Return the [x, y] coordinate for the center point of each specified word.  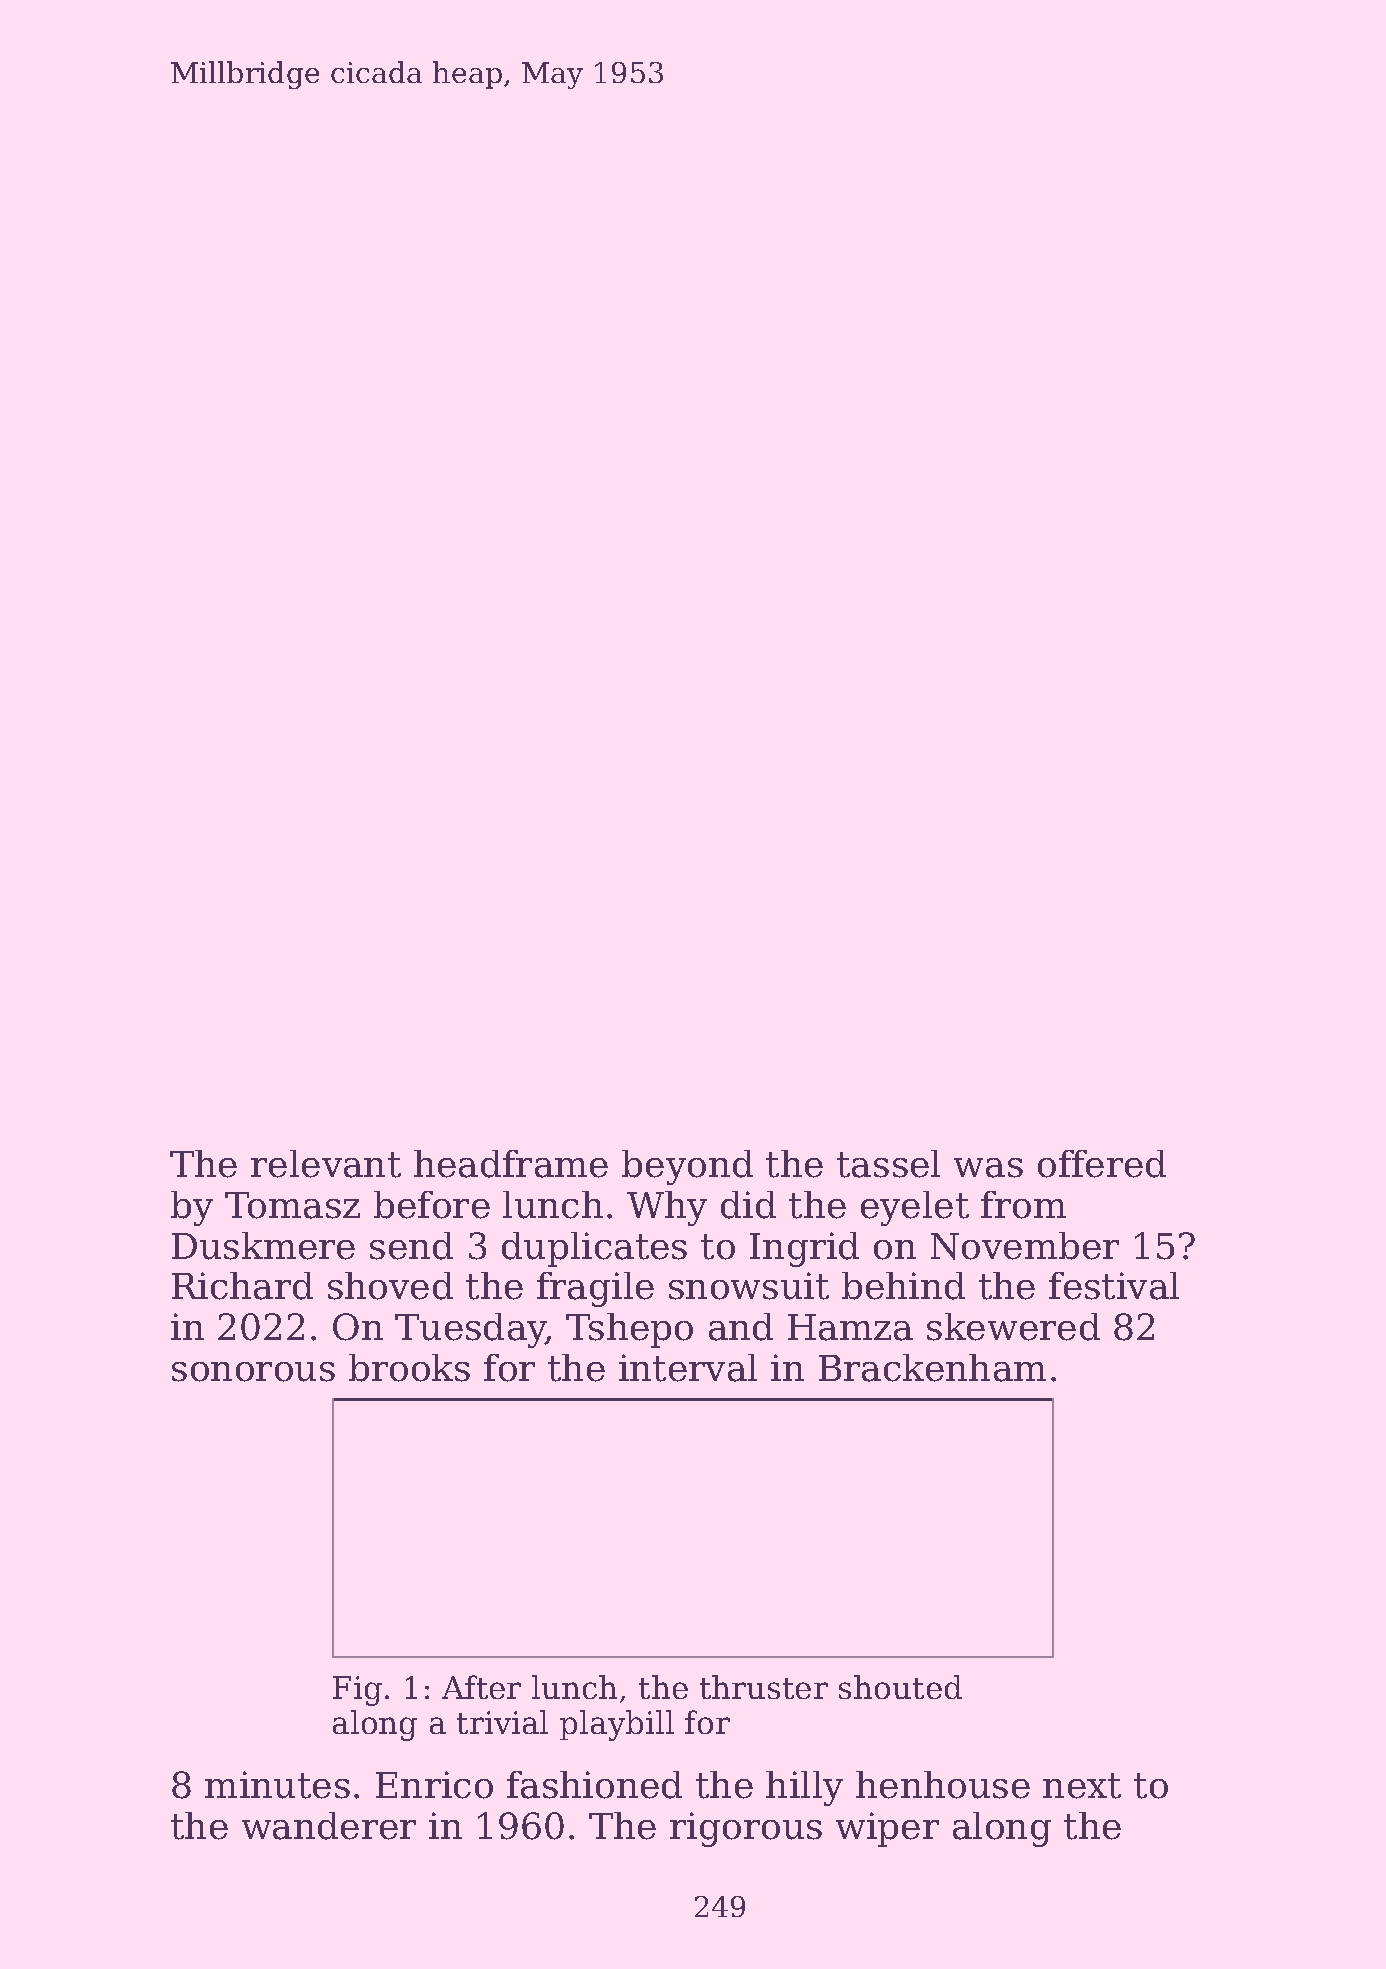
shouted [900, 1687]
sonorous [253, 1372]
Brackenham [932, 1368]
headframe [511, 1164]
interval [688, 1368]
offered [1102, 1164]
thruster [764, 1687]
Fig [357, 1691]
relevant [326, 1164]
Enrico [434, 1785]
